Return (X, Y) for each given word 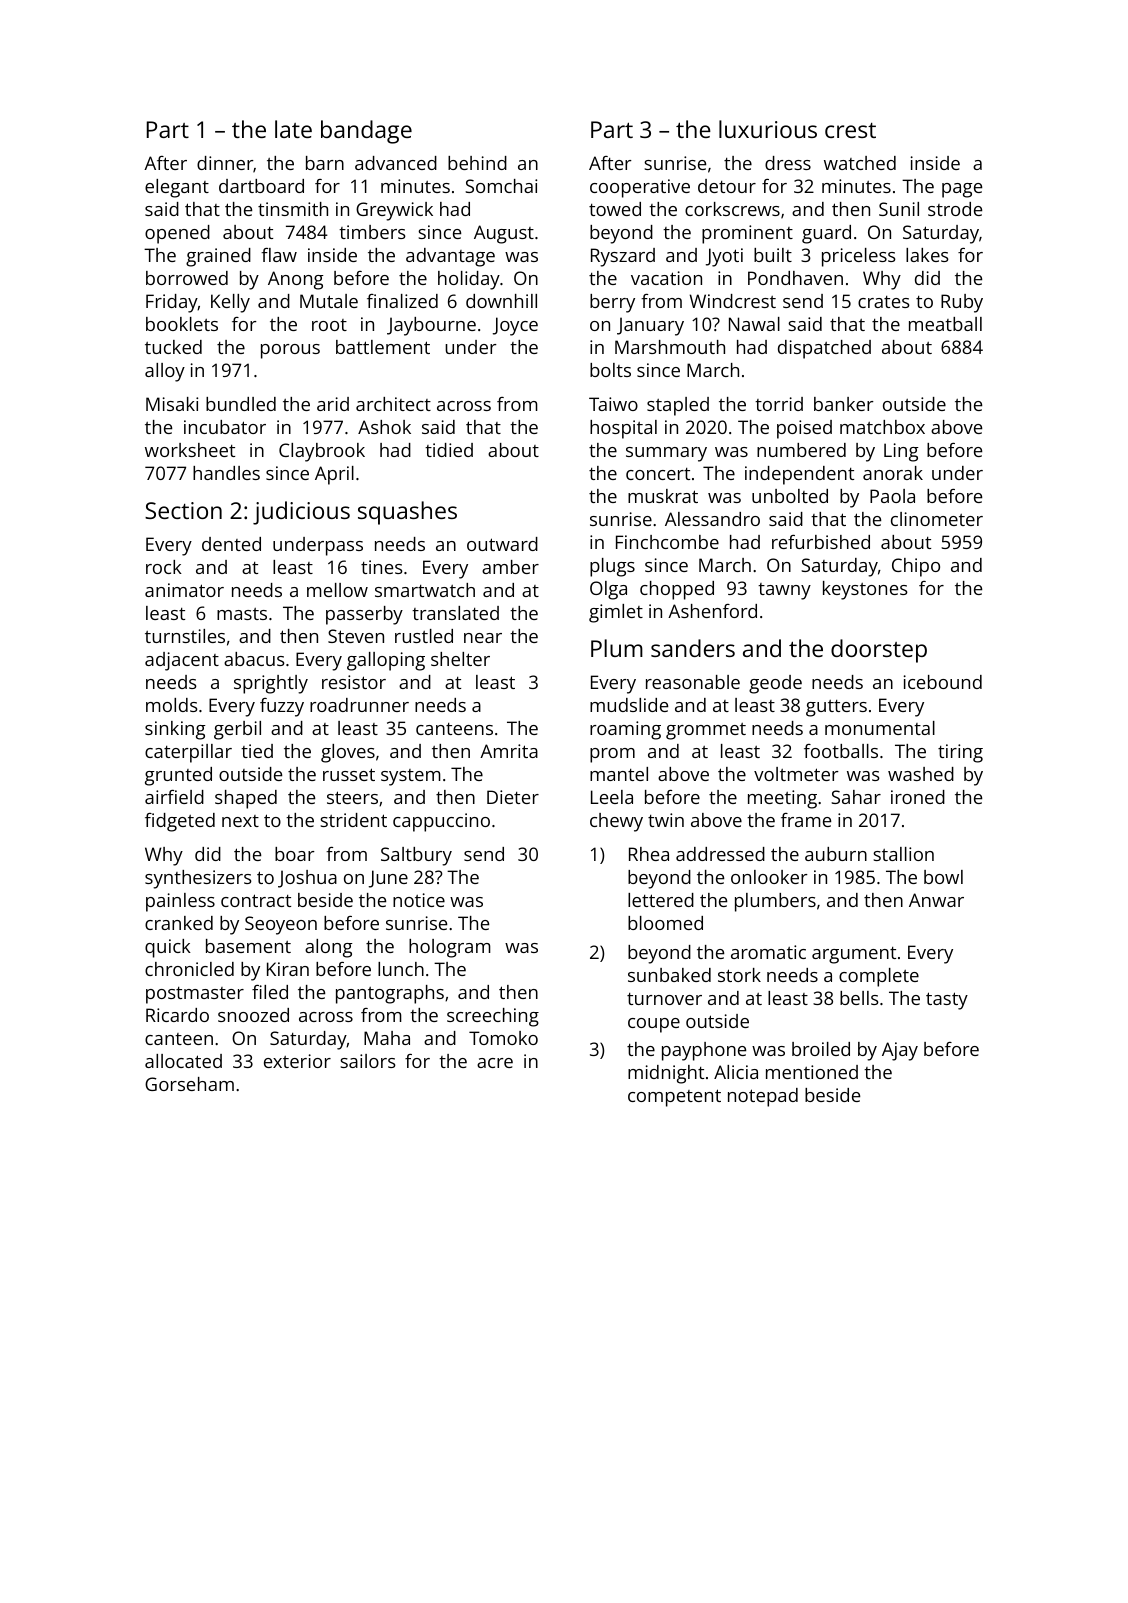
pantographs (390, 994)
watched (860, 163)
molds (172, 705)
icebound (943, 682)
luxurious (768, 129)
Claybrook (322, 452)
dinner (225, 163)
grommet (706, 731)
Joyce (515, 326)
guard (826, 234)
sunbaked (669, 975)
